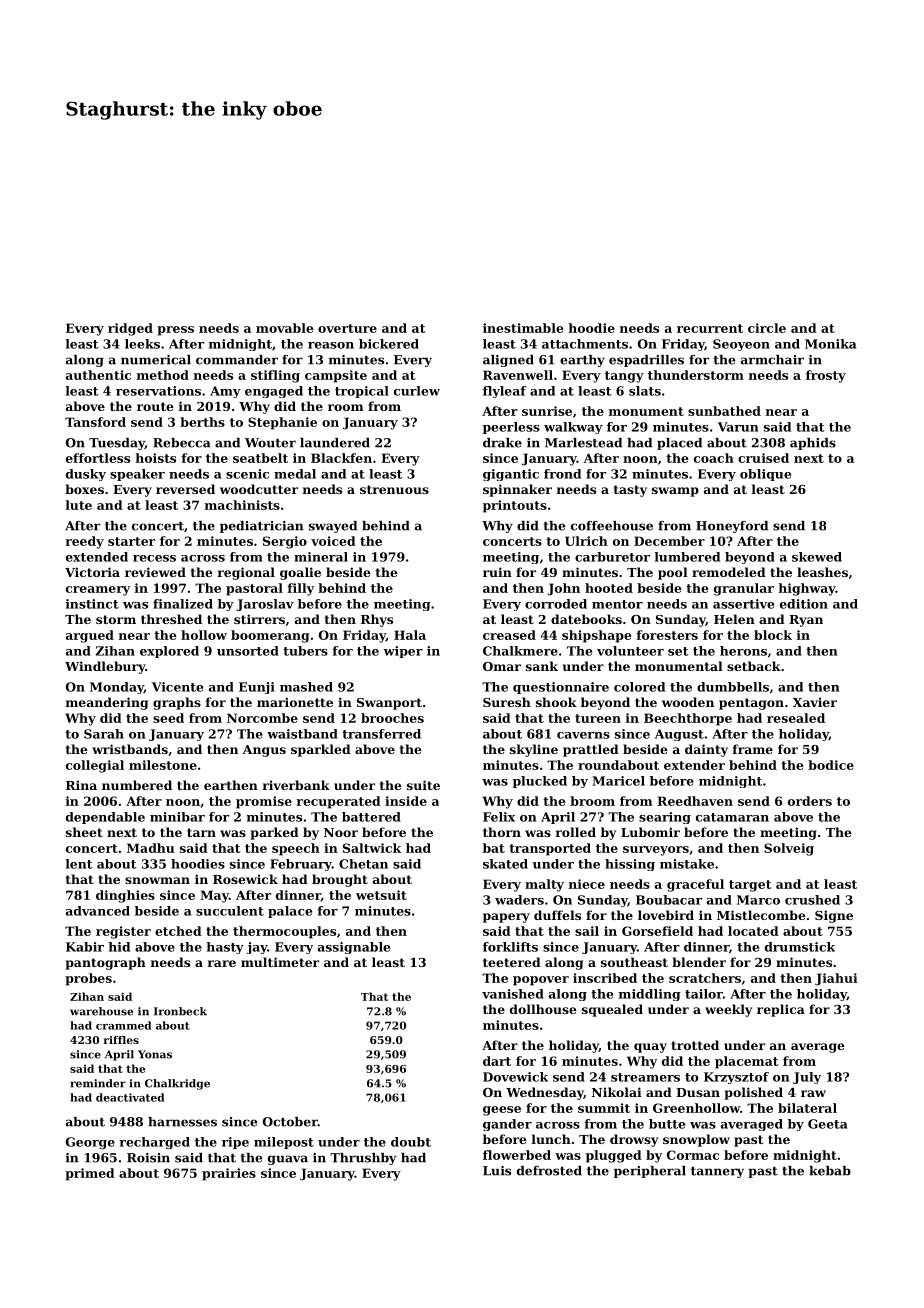 The width and height of the screenshot is (924, 1308). I want to click on wiper, so click(403, 652).
